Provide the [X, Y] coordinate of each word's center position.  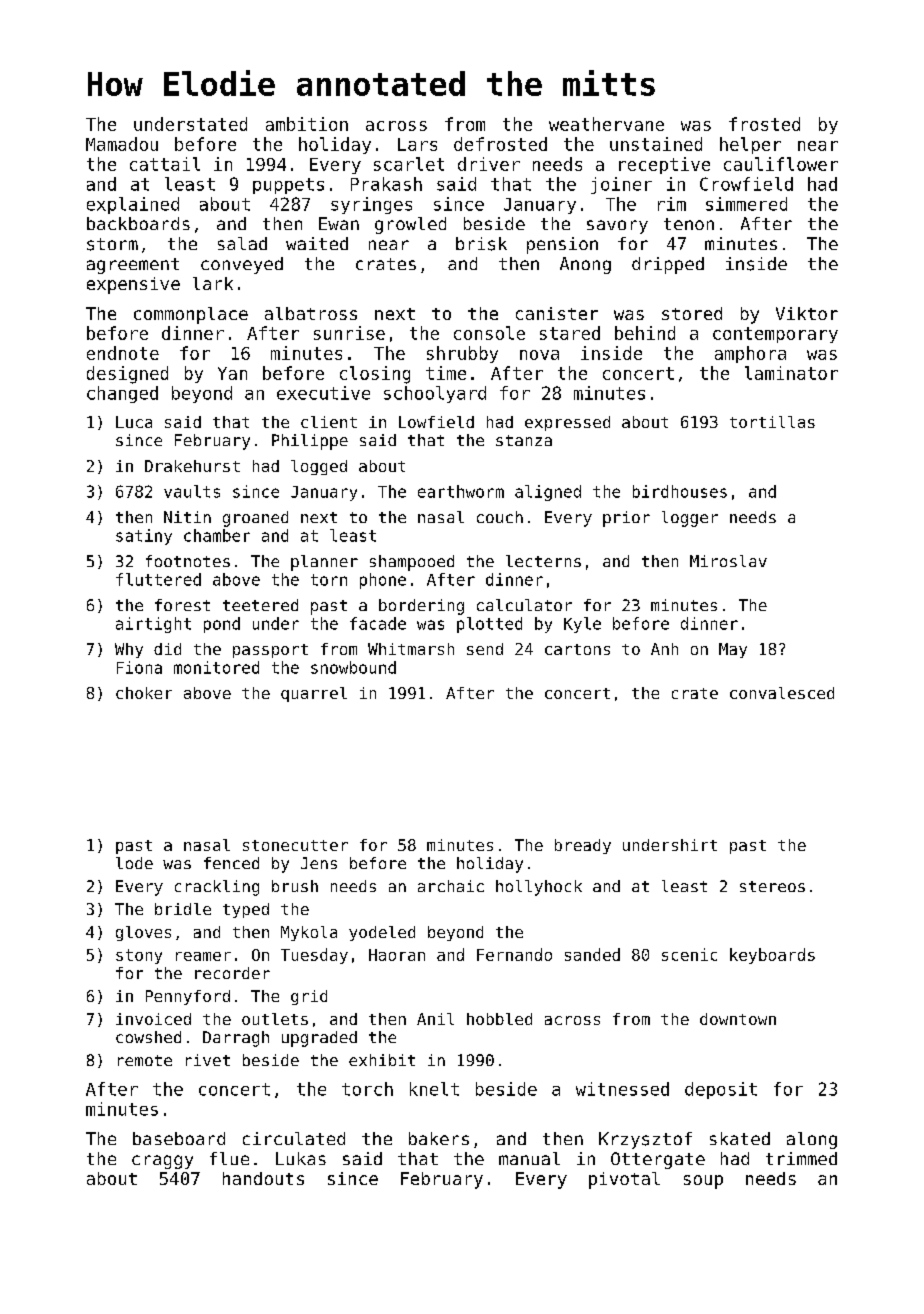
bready [583, 846]
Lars [417, 144]
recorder [232, 973]
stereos [772, 886]
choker [144, 693]
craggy [162, 1162]
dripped [668, 265]
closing [375, 375]
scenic [689, 954]
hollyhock [539, 888]
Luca [134, 422]
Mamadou [122, 144]
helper [750, 145]
